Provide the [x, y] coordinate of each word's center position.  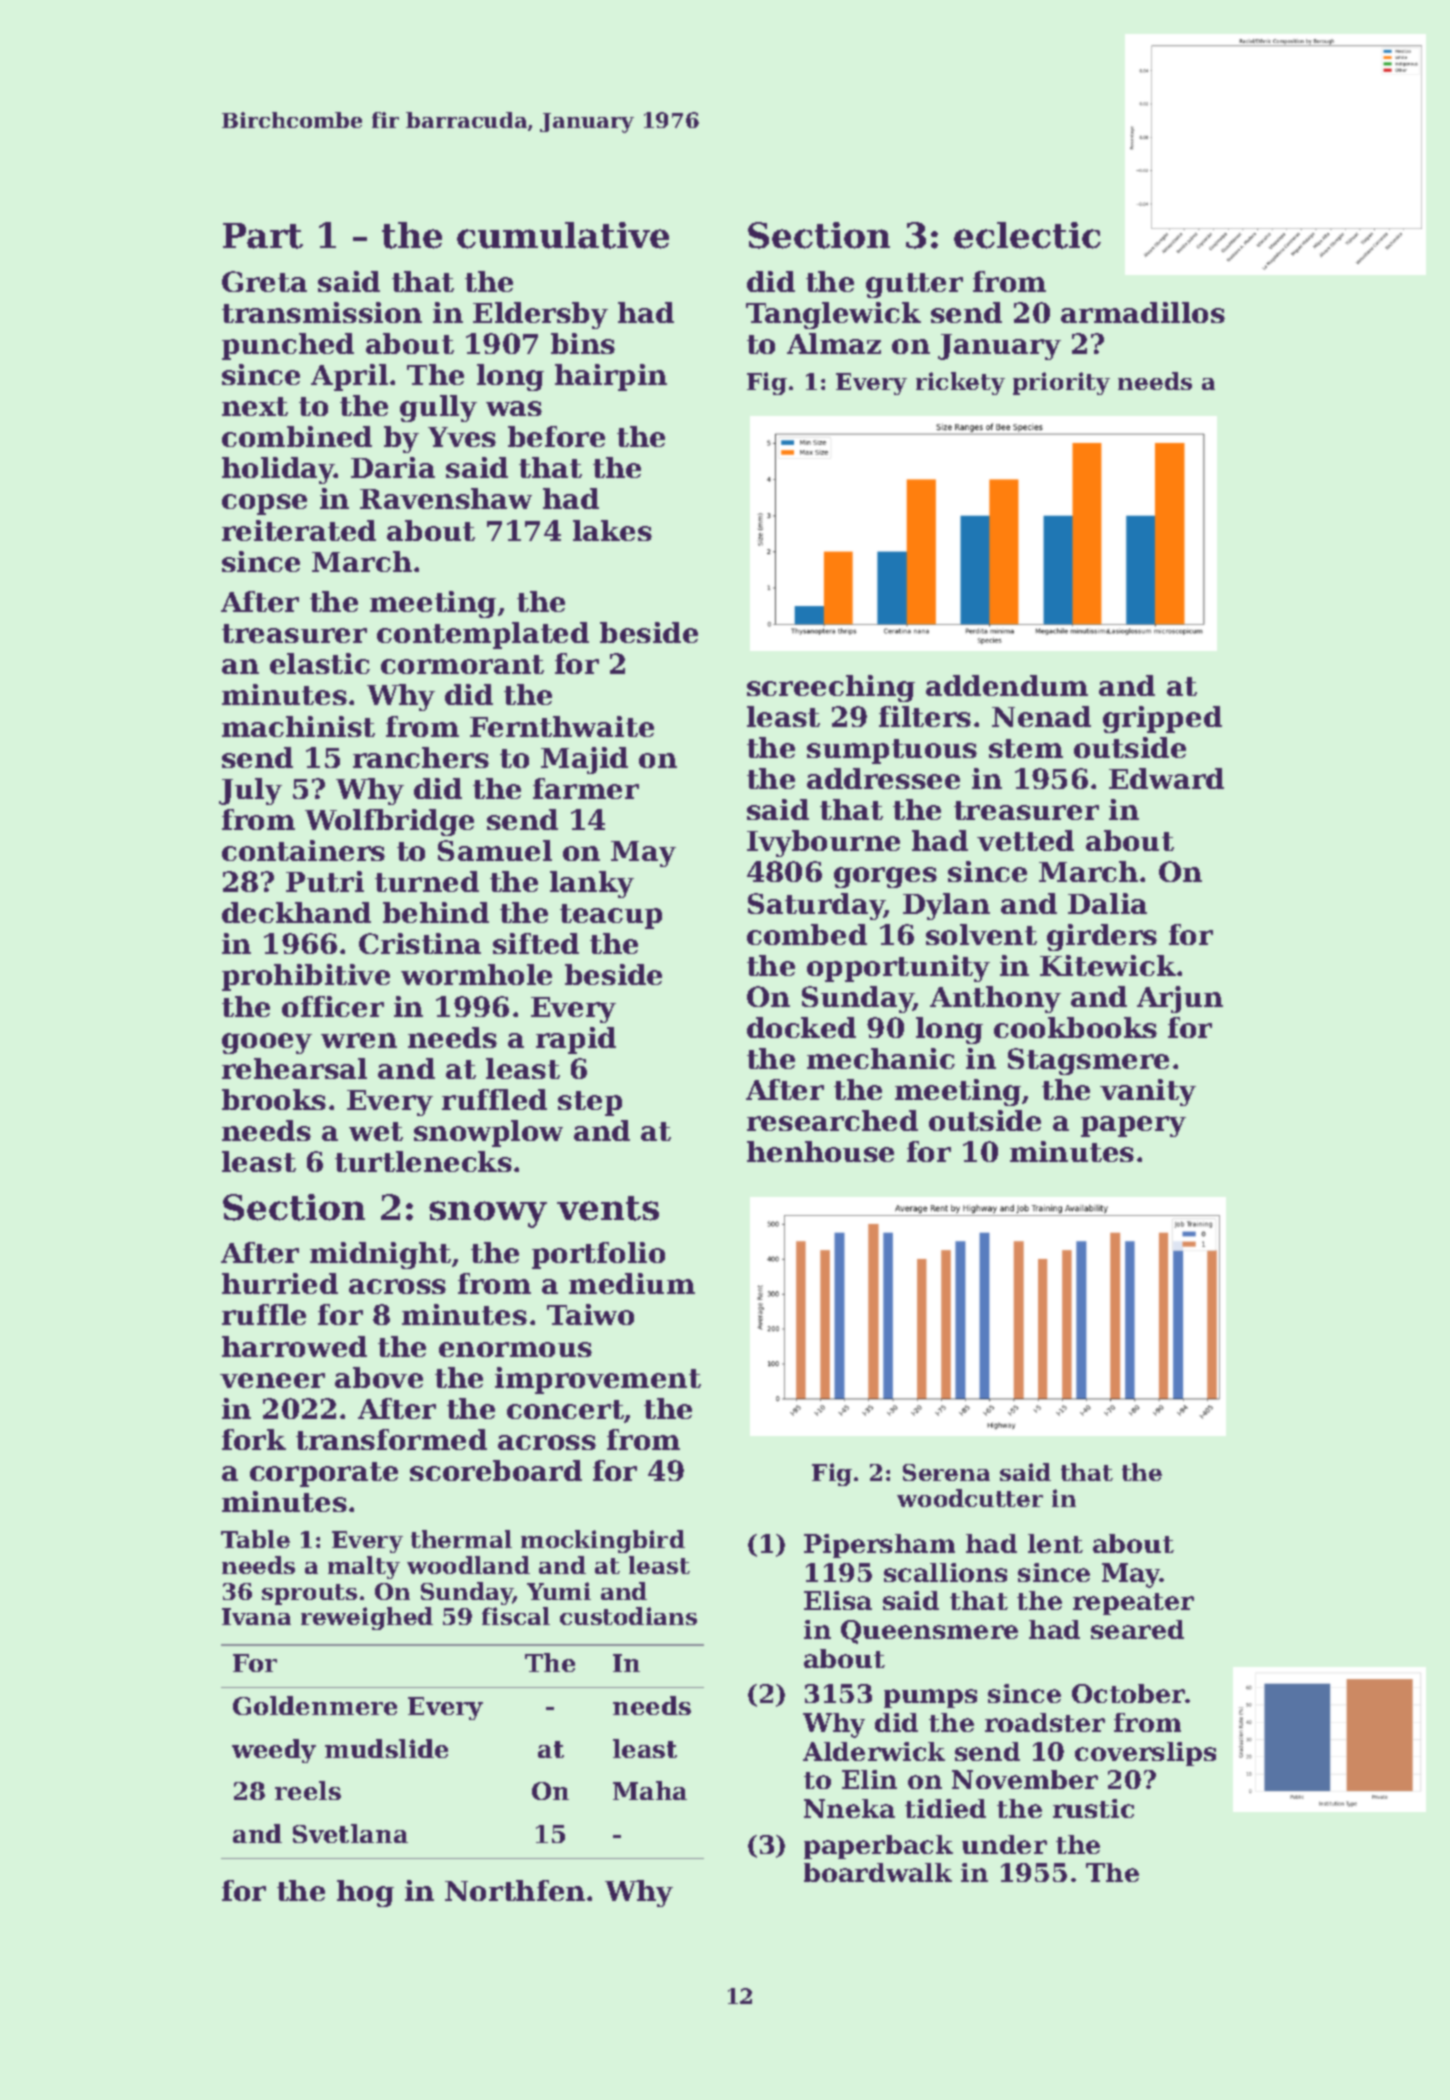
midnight [380, 1255]
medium [632, 1283]
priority [1061, 383]
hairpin [611, 377]
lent [1055, 1543]
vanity [1148, 1092]
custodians [628, 1616]
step [590, 1103]
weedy [274, 1751]
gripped [1162, 719]
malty [364, 1567]
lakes [612, 530]
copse [264, 504]
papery [1133, 1126]
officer [333, 1006]
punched [288, 346]
